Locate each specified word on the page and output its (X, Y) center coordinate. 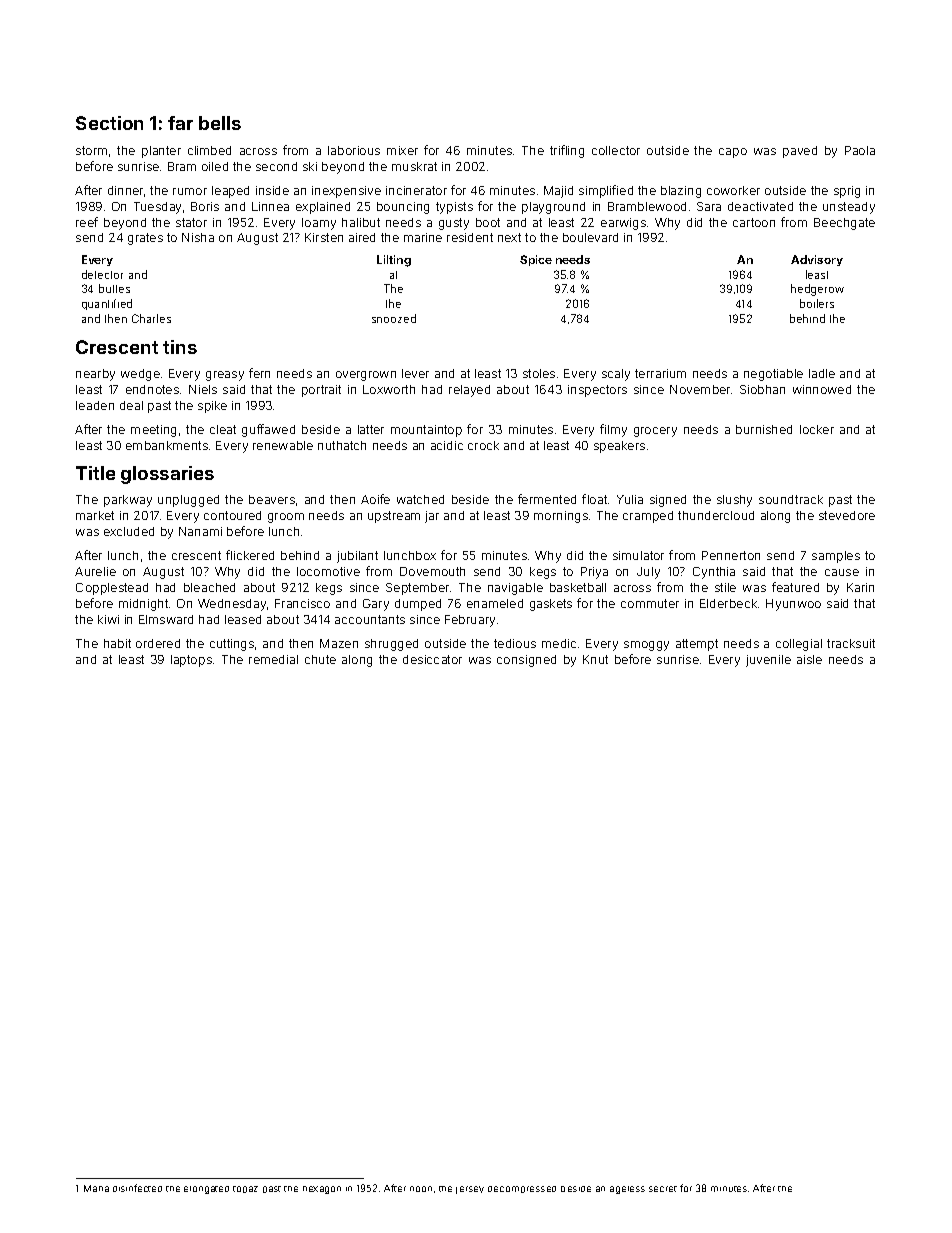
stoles (539, 373)
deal (131, 405)
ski (310, 166)
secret (663, 1189)
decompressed (522, 1189)
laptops (191, 661)
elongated (206, 1190)
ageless (627, 1190)
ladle (822, 373)
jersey (470, 1190)
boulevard (590, 237)
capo (733, 153)
